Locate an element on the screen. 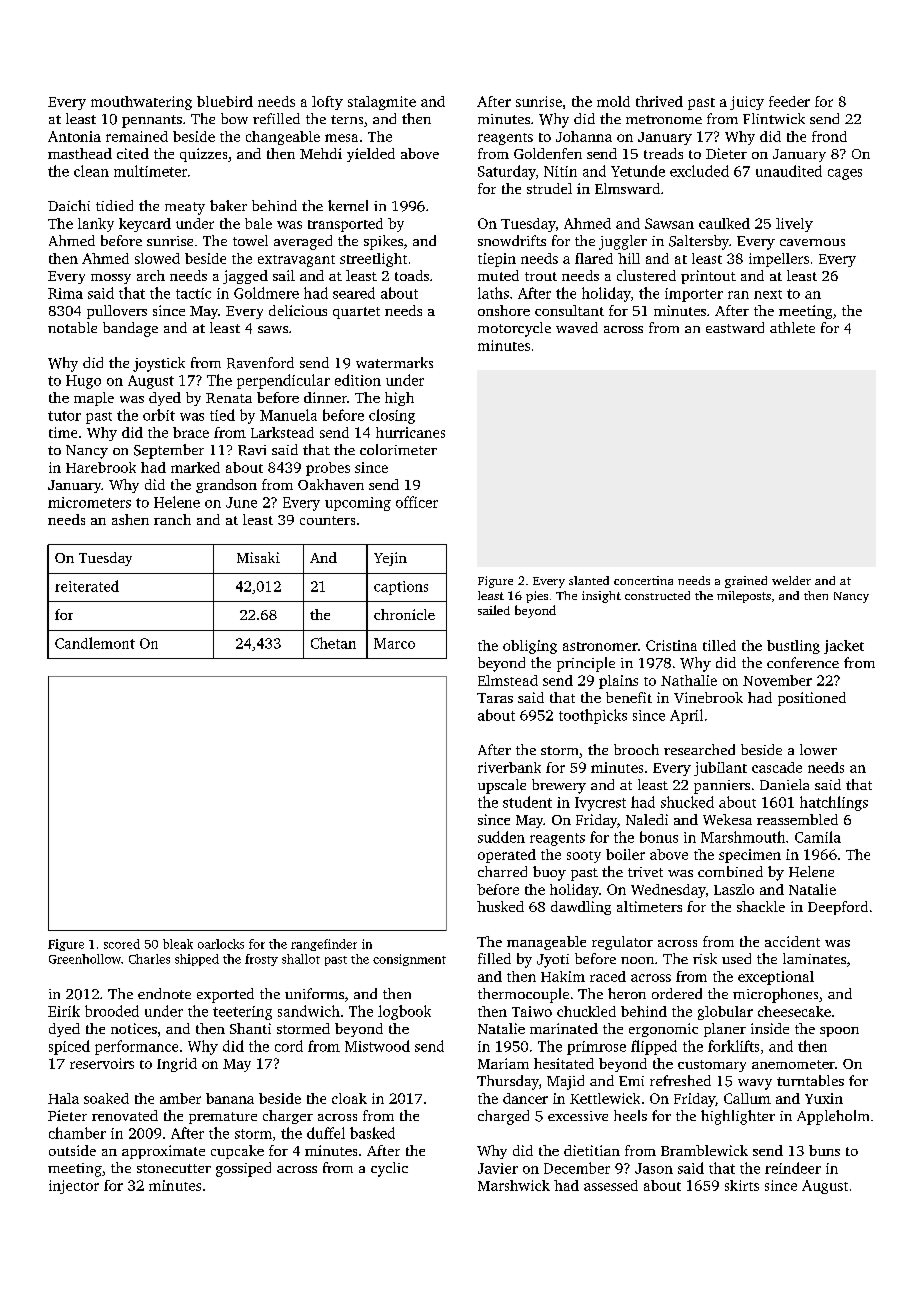  muted is located at coordinates (498, 275).
